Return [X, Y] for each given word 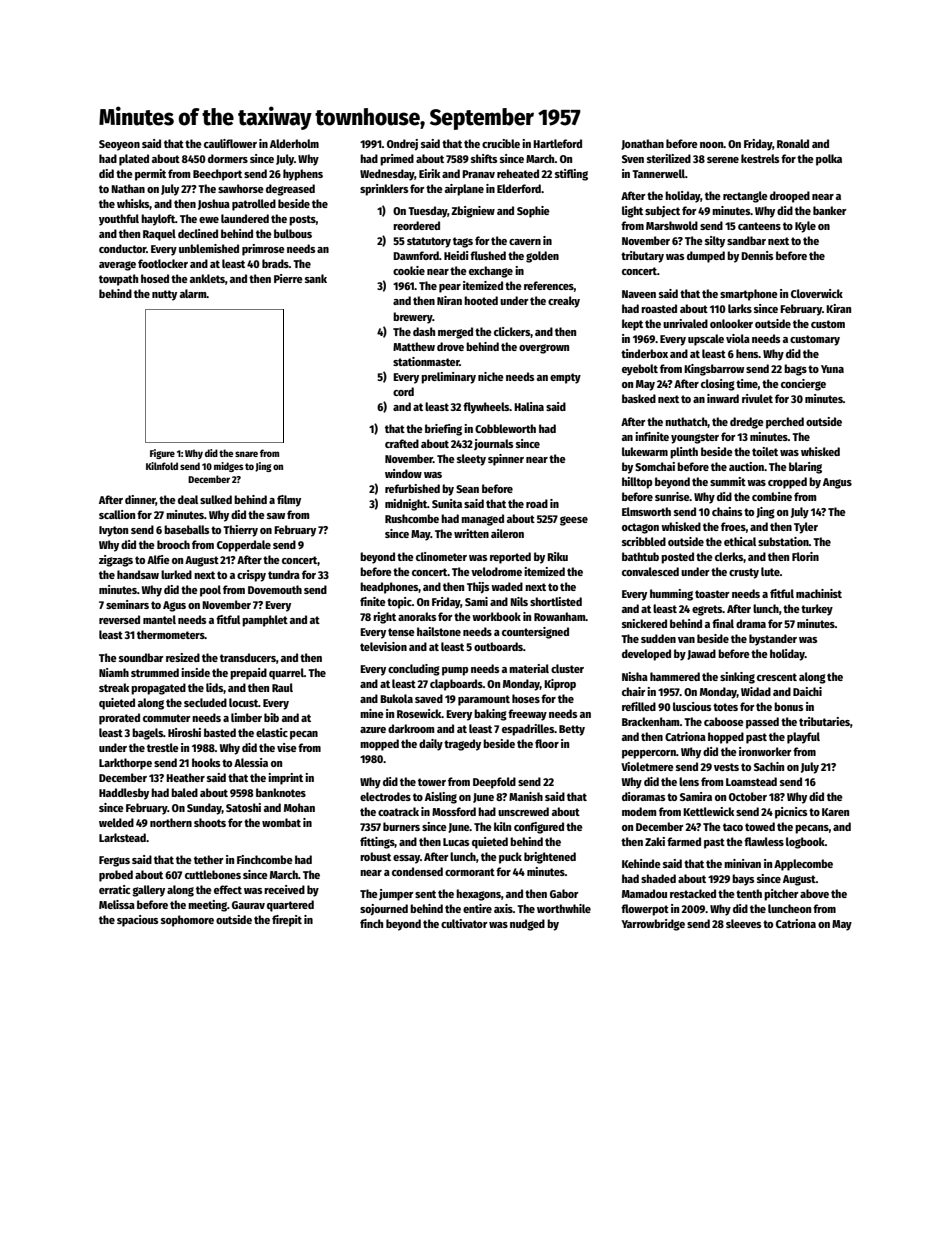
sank [316, 278]
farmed [684, 841]
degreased [290, 190]
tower [432, 782]
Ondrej [402, 145]
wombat [281, 822]
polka [829, 160]
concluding [414, 670]
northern [171, 822]
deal [188, 499]
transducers [248, 657]
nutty [164, 295]
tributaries [824, 721]
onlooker [731, 323]
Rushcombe [412, 518]
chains [727, 511]
